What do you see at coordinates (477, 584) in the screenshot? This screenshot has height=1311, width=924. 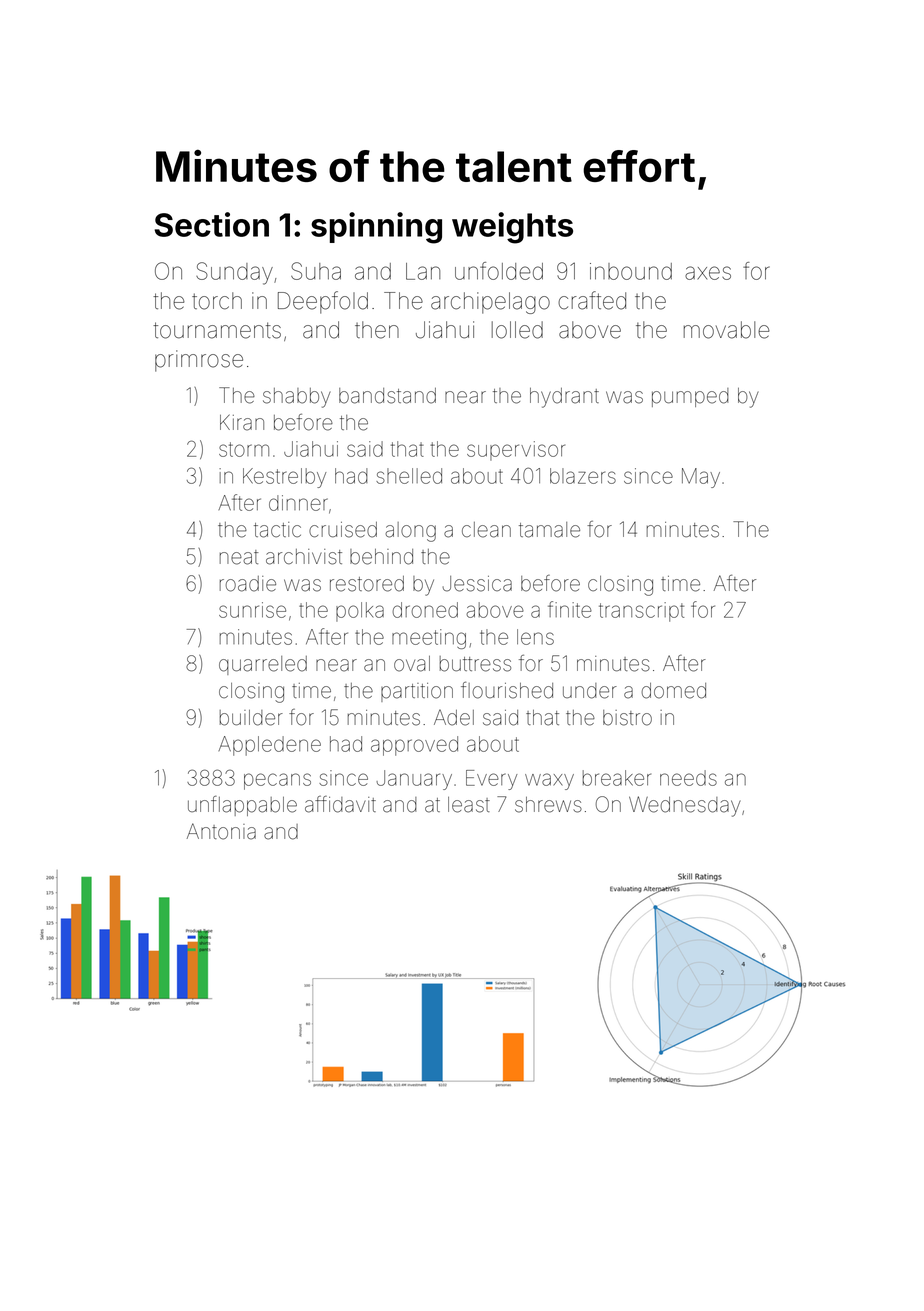 I see `Jessica` at bounding box center [477, 584].
